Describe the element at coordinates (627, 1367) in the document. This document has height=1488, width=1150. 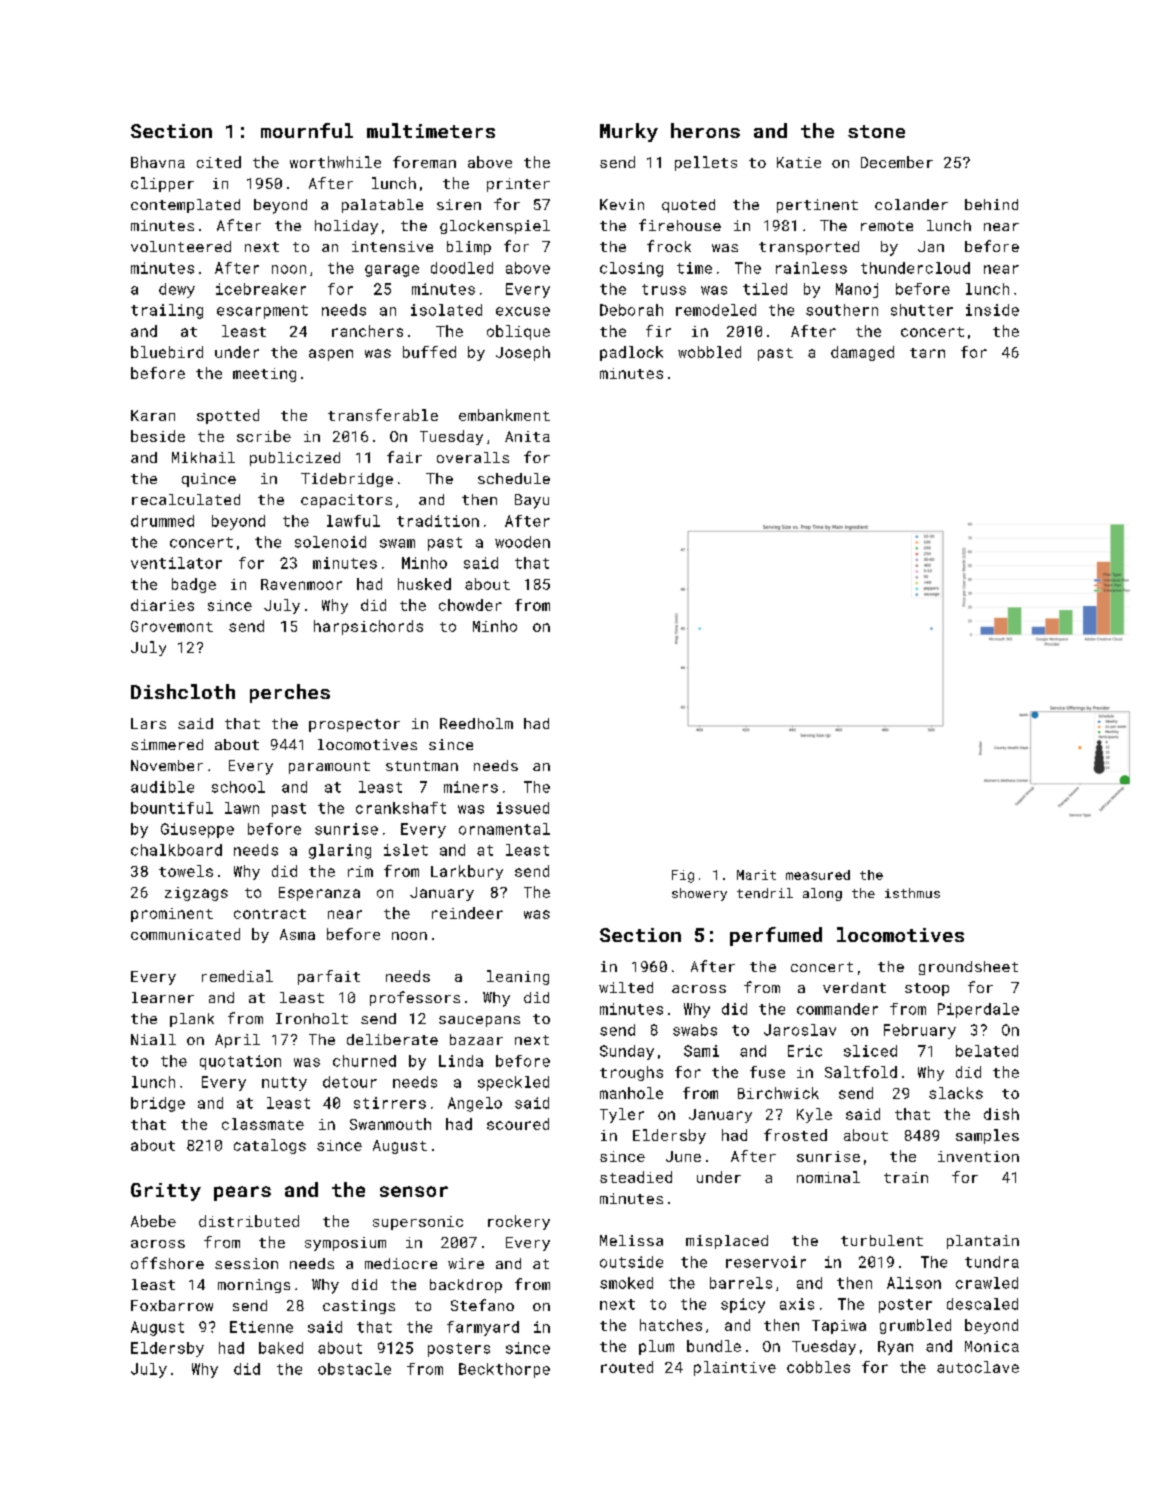
I see `routed` at that location.
